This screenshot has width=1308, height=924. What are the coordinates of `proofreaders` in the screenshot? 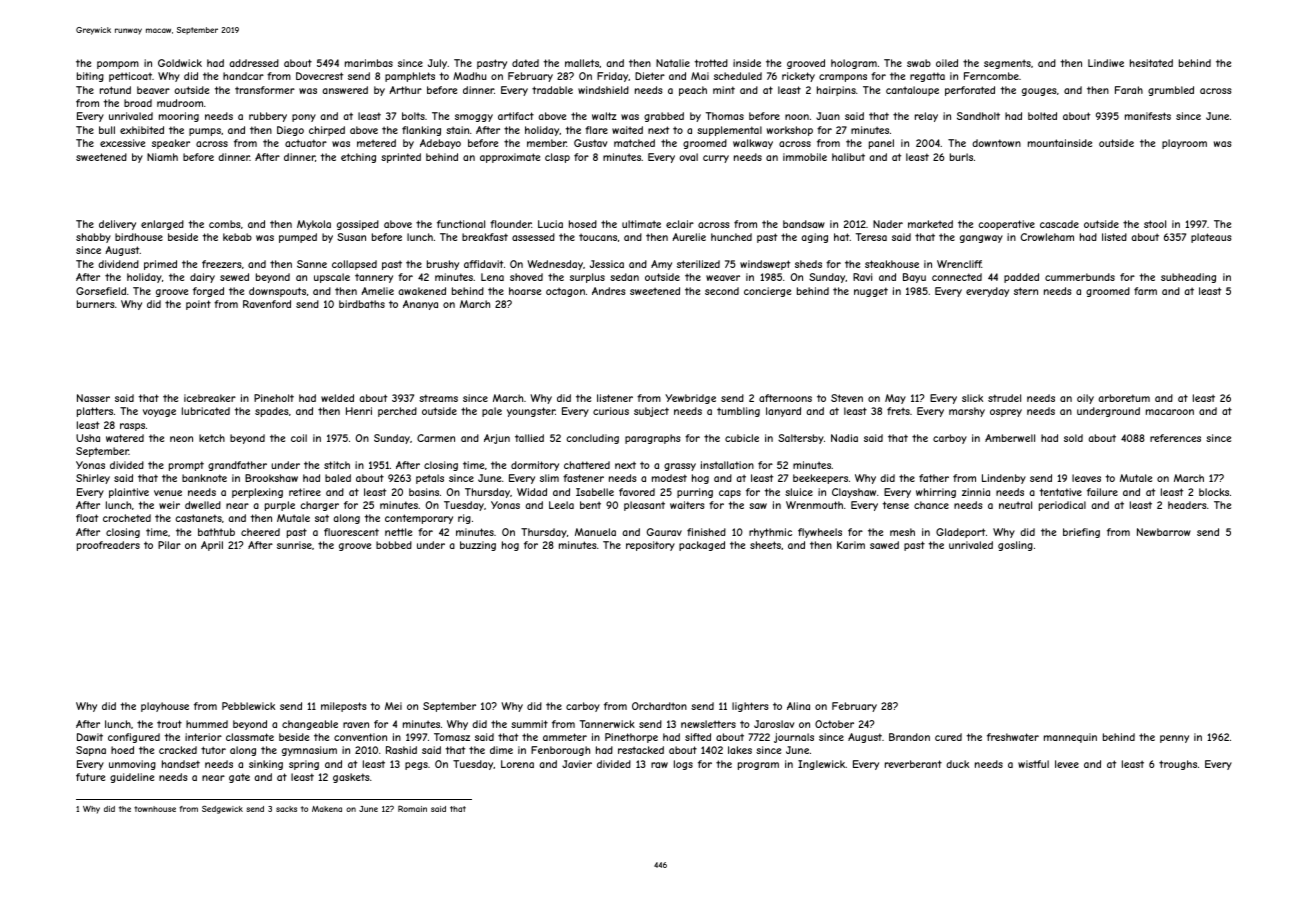 It's located at (108, 546).
